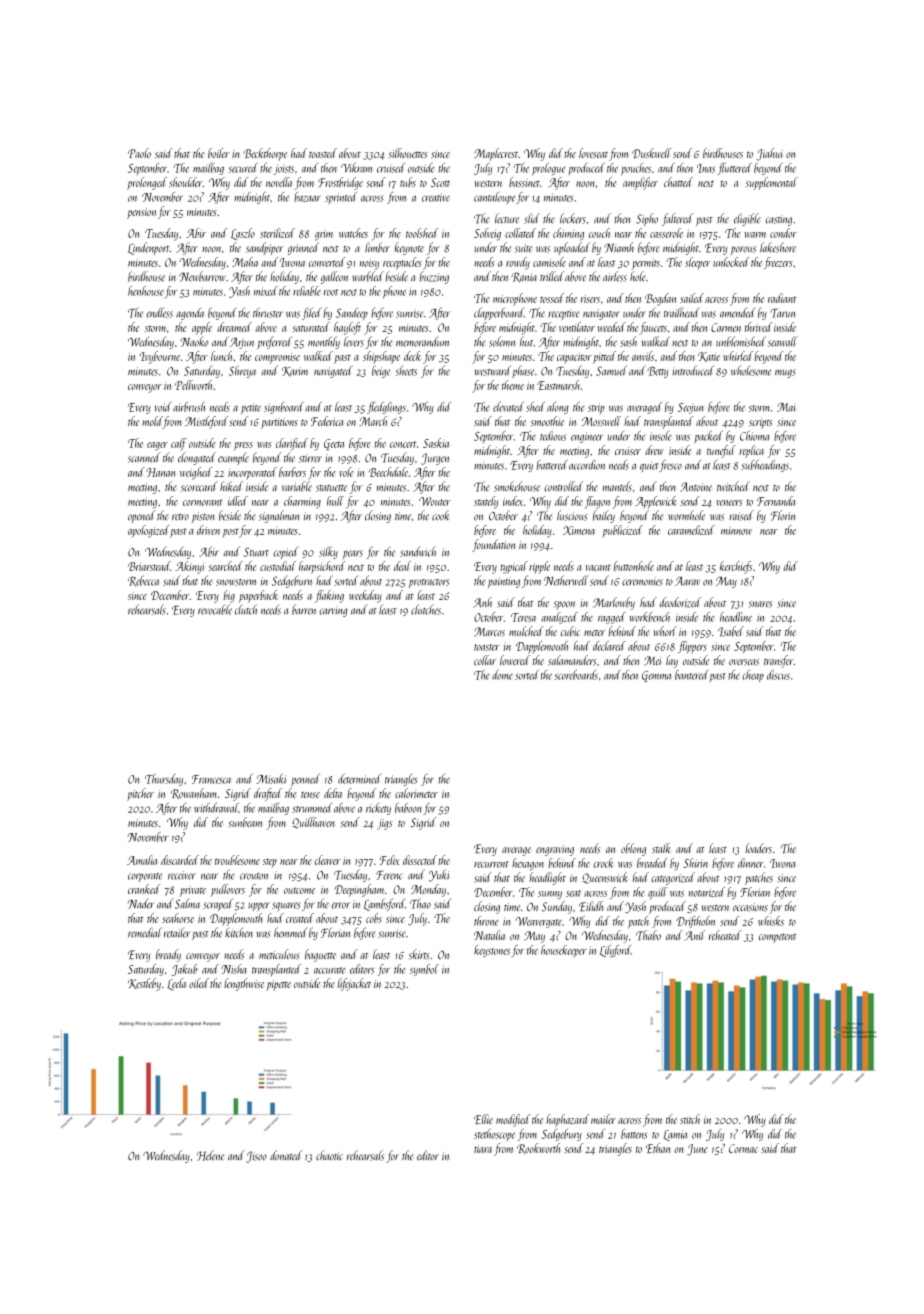 This screenshot has width=924, height=1314. I want to click on pension, so click(141, 213).
